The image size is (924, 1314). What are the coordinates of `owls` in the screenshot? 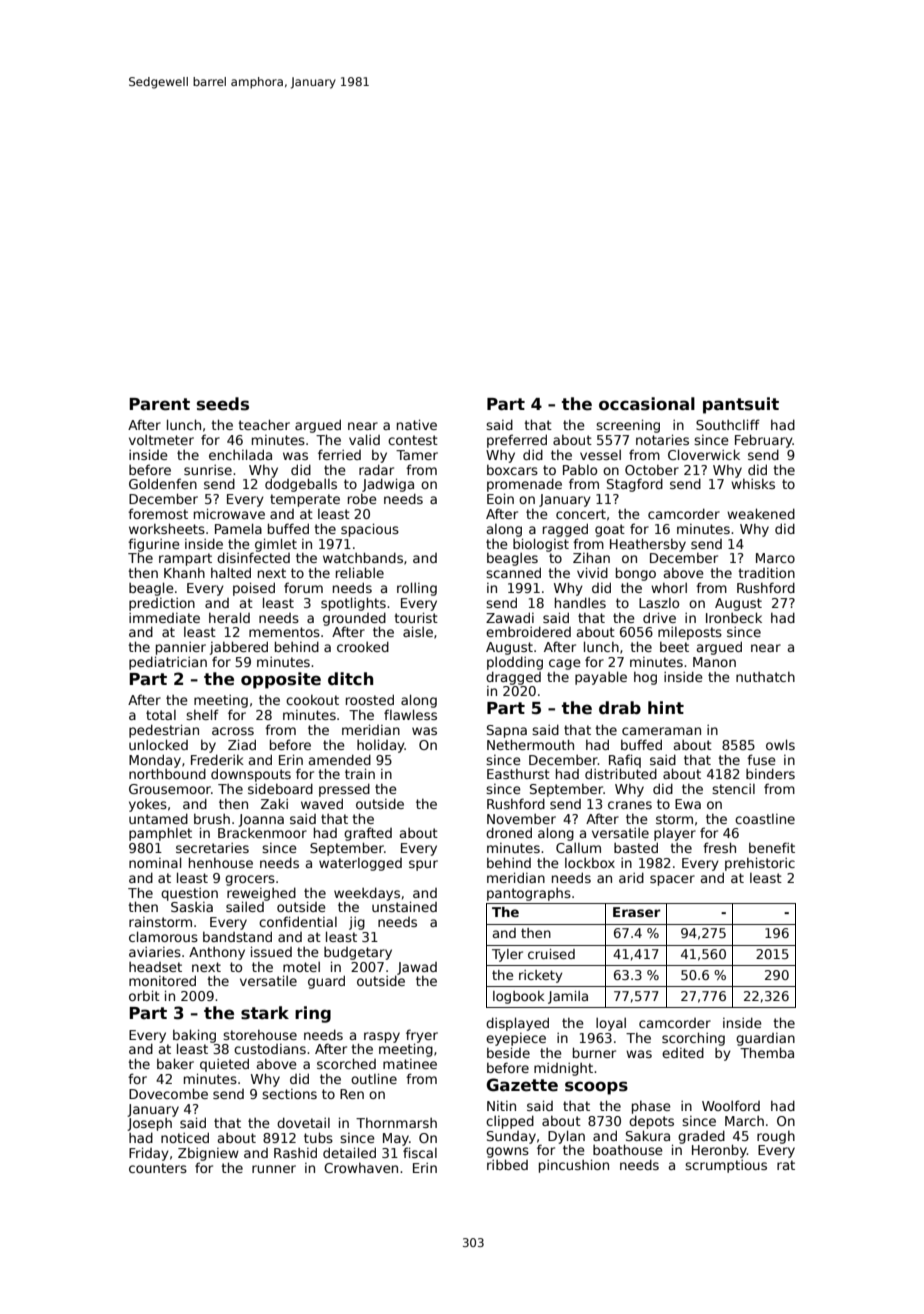 It's located at (780, 744).
